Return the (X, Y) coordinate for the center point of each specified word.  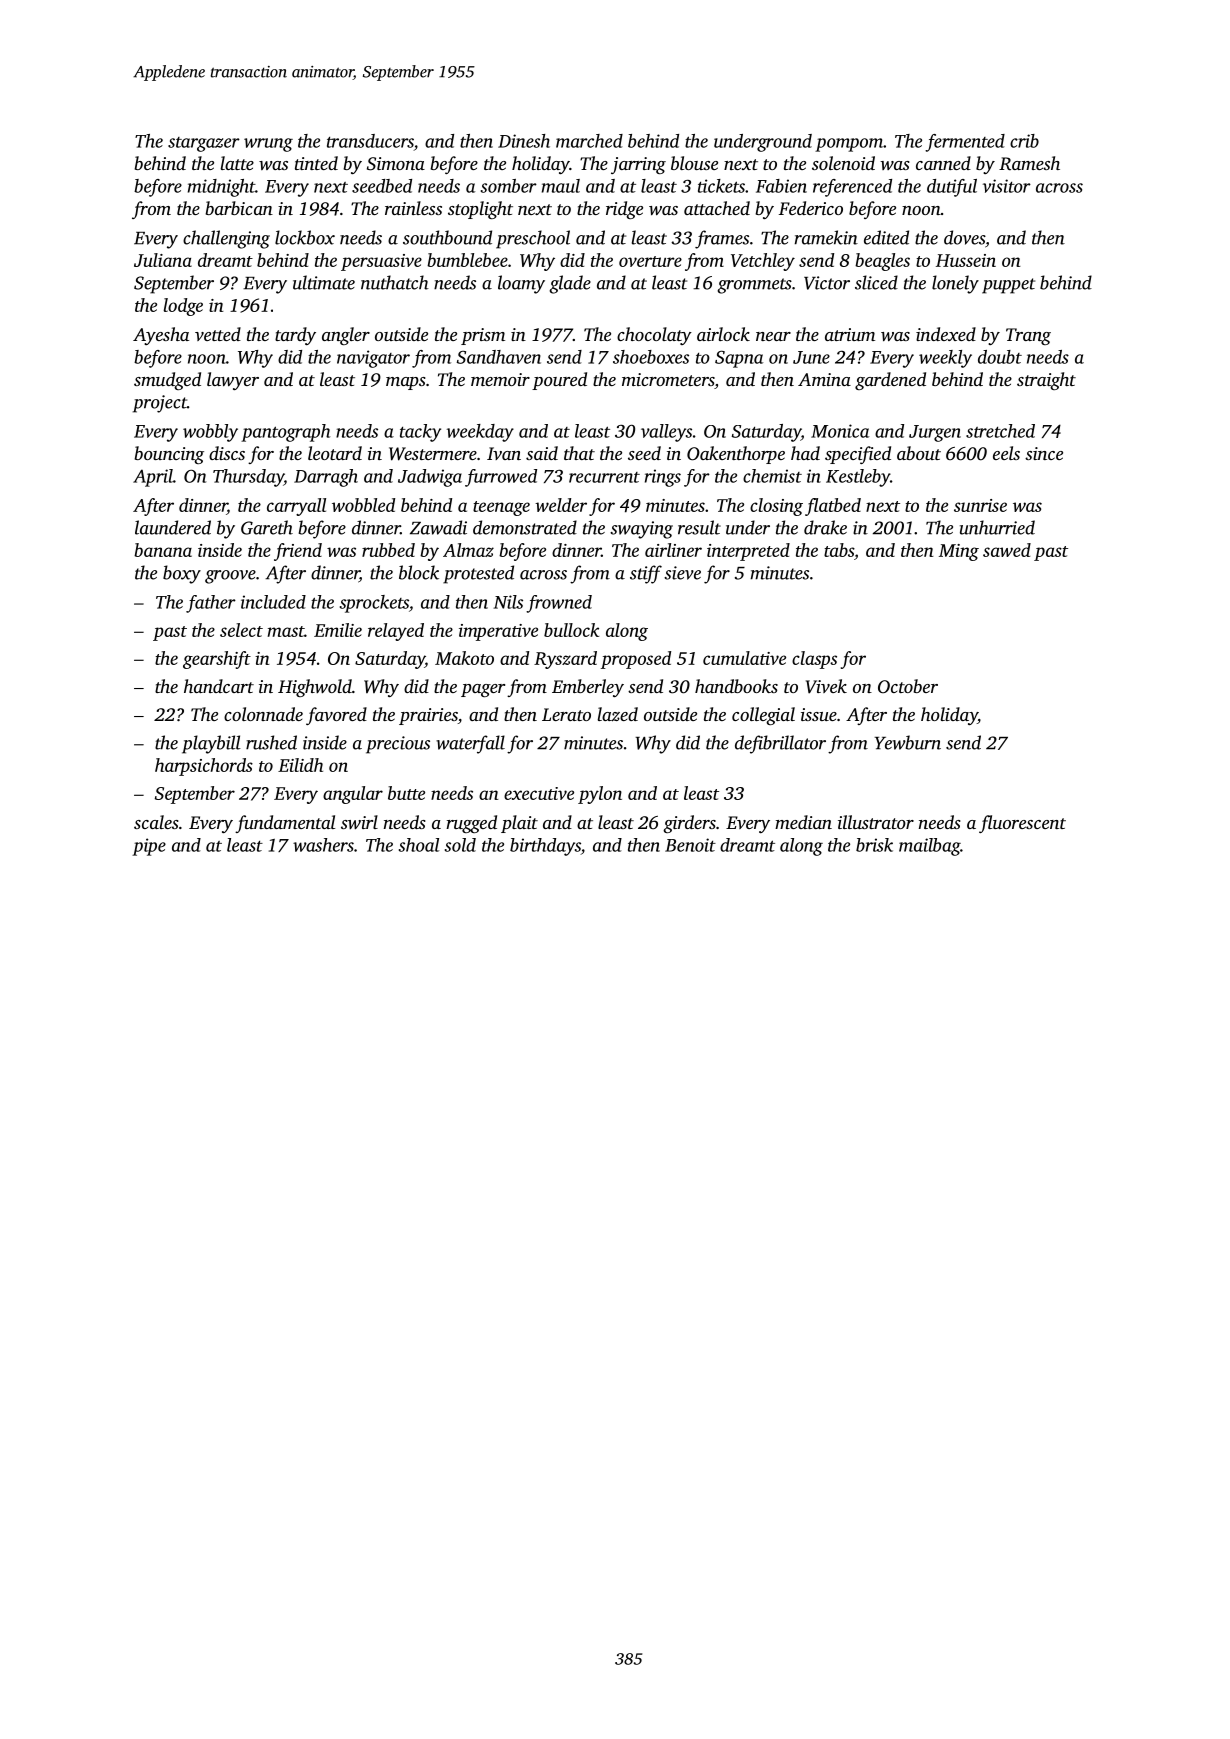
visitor (1007, 186)
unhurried (997, 527)
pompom (849, 145)
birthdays (545, 847)
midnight (221, 188)
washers (323, 845)
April (153, 478)
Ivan (504, 453)
